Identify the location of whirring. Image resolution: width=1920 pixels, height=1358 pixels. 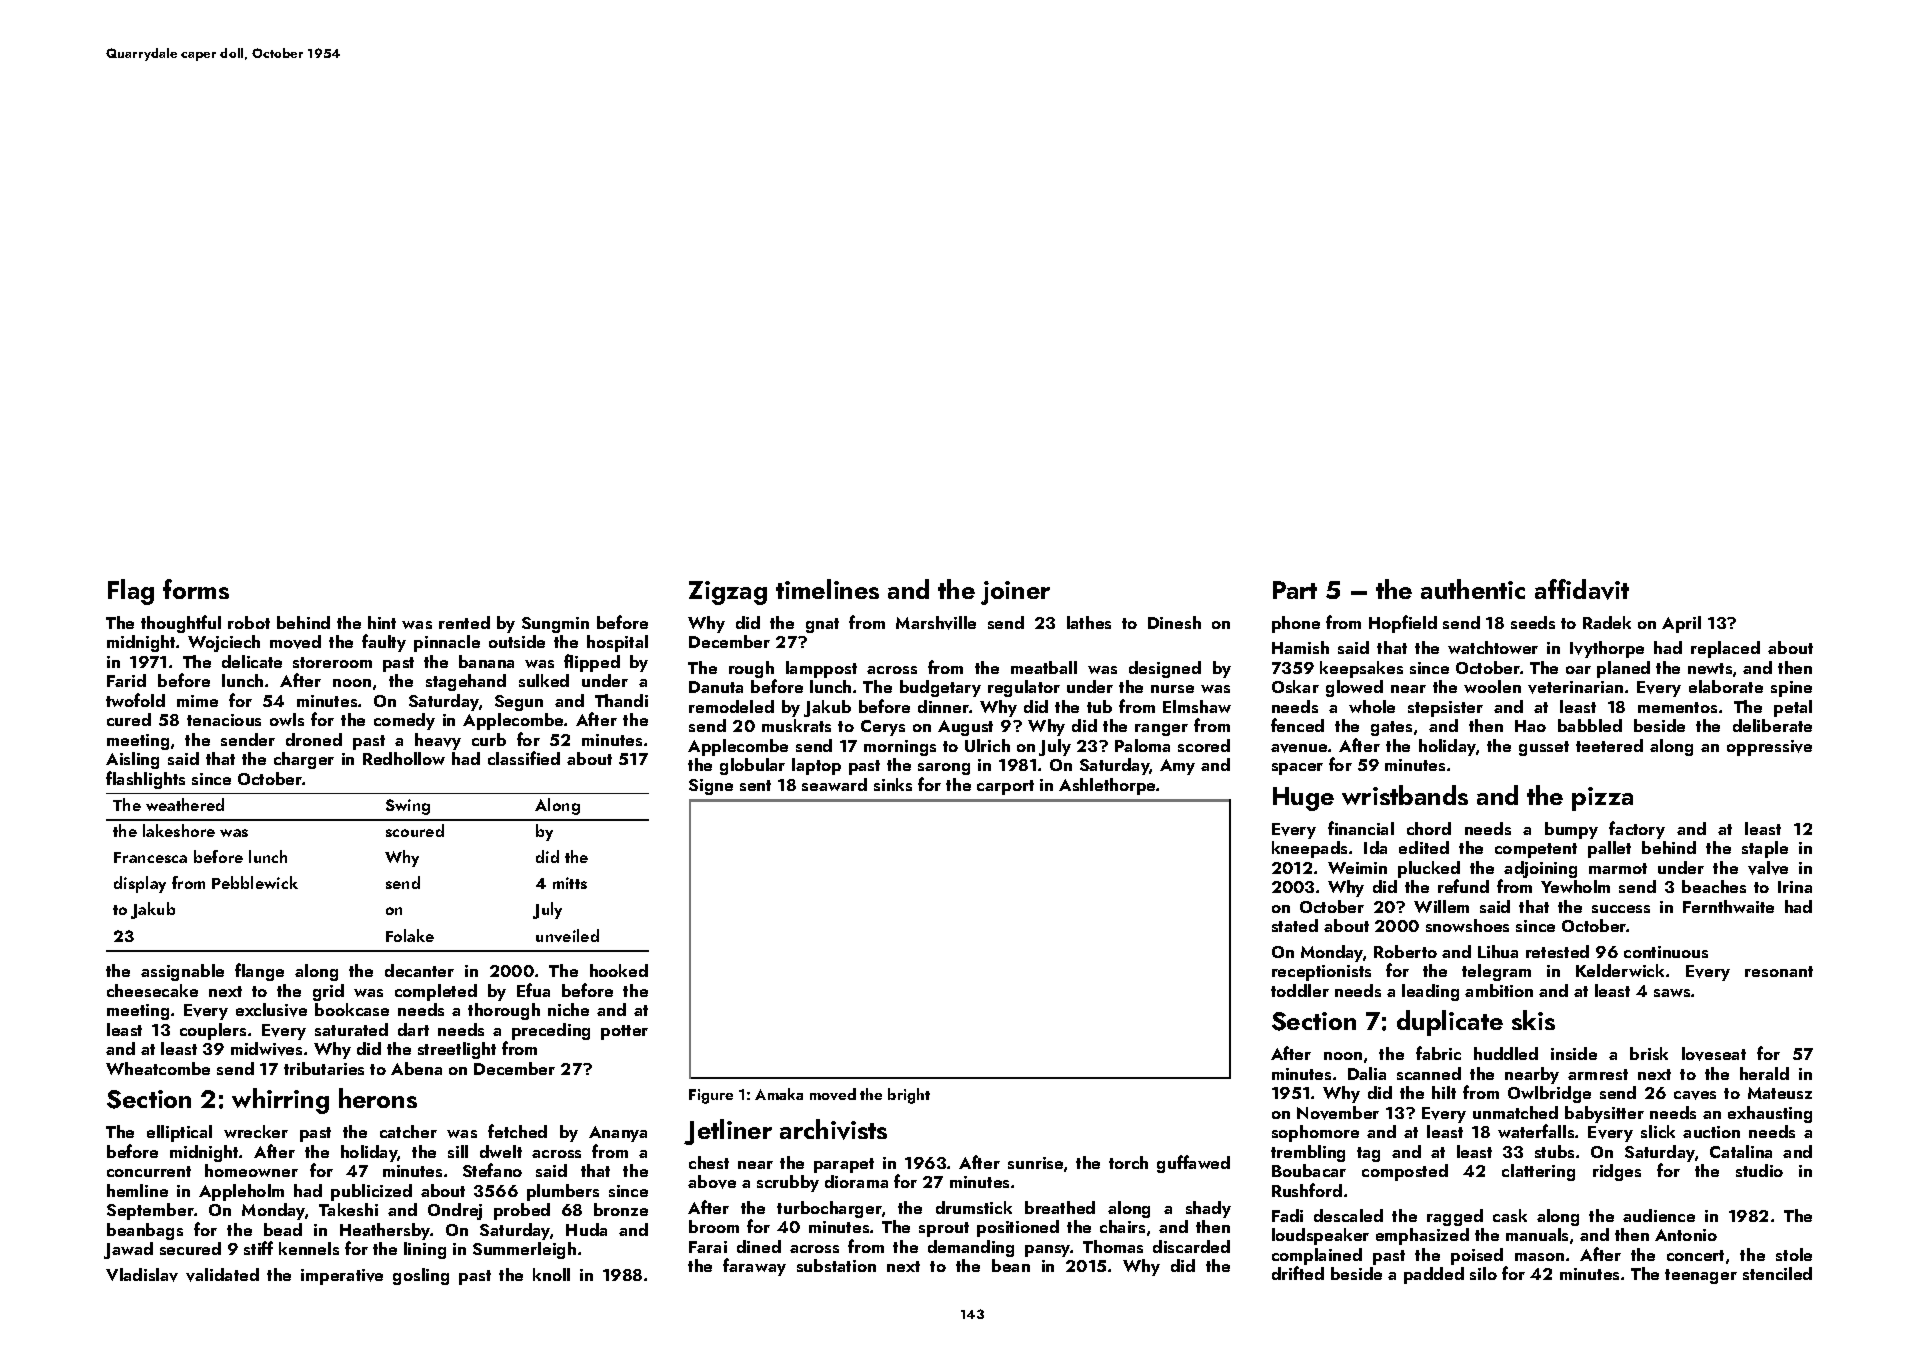
(280, 1101).
